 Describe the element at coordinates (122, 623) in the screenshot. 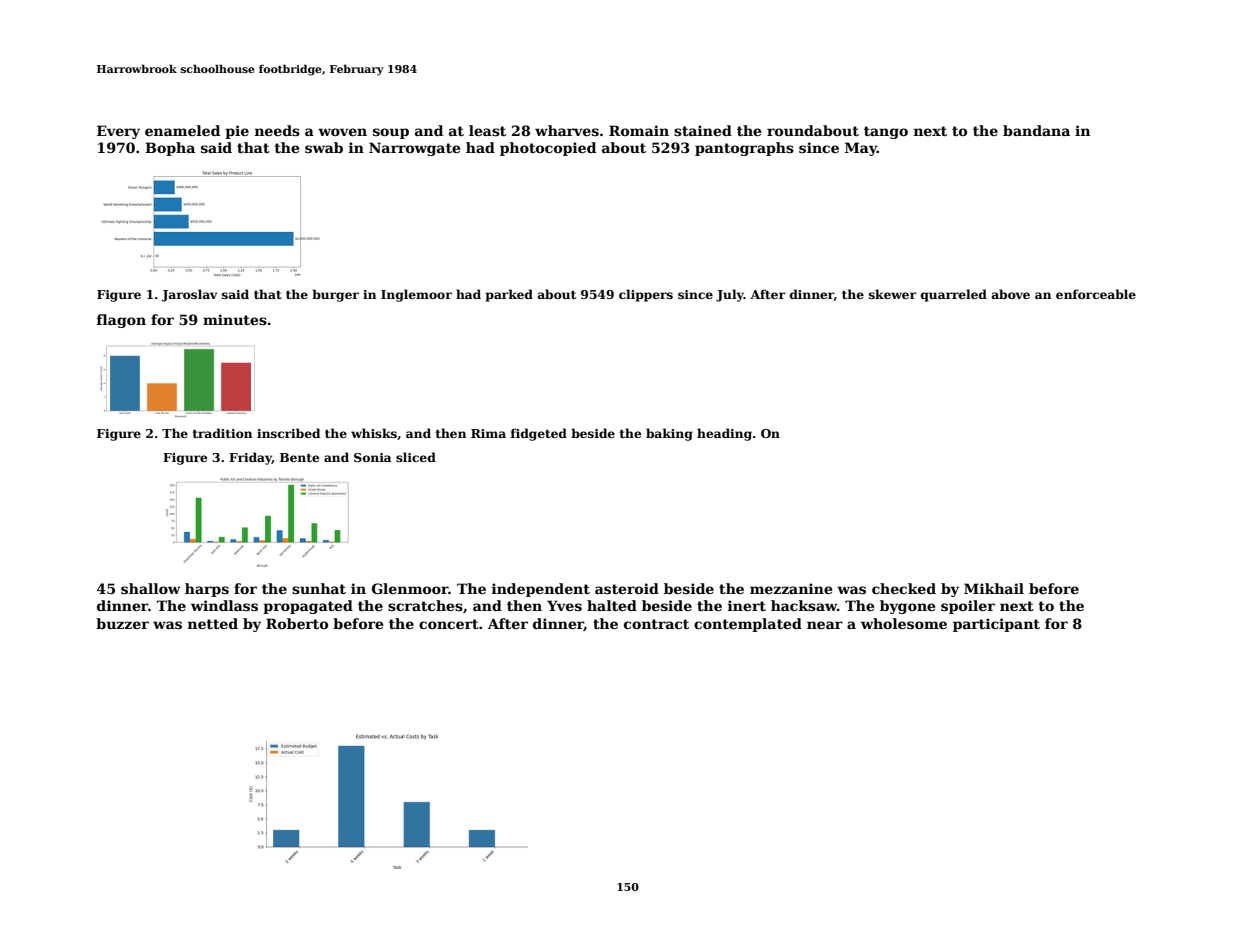

I see `buzzer` at that location.
